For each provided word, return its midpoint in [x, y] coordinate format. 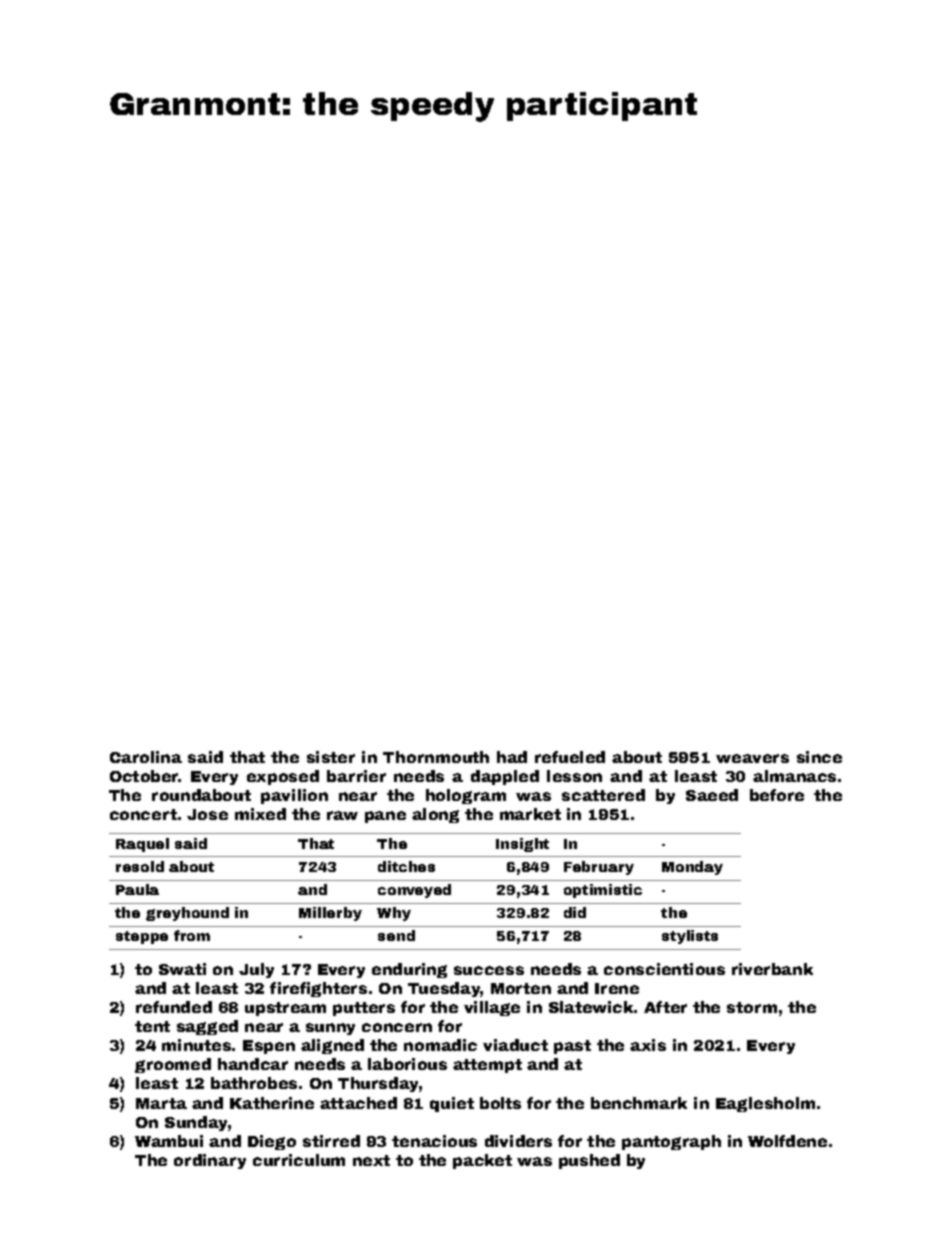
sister [331, 757]
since [819, 757]
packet [482, 1161]
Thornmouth [436, 757]
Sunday [196, 1123]
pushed [589, 1161]
